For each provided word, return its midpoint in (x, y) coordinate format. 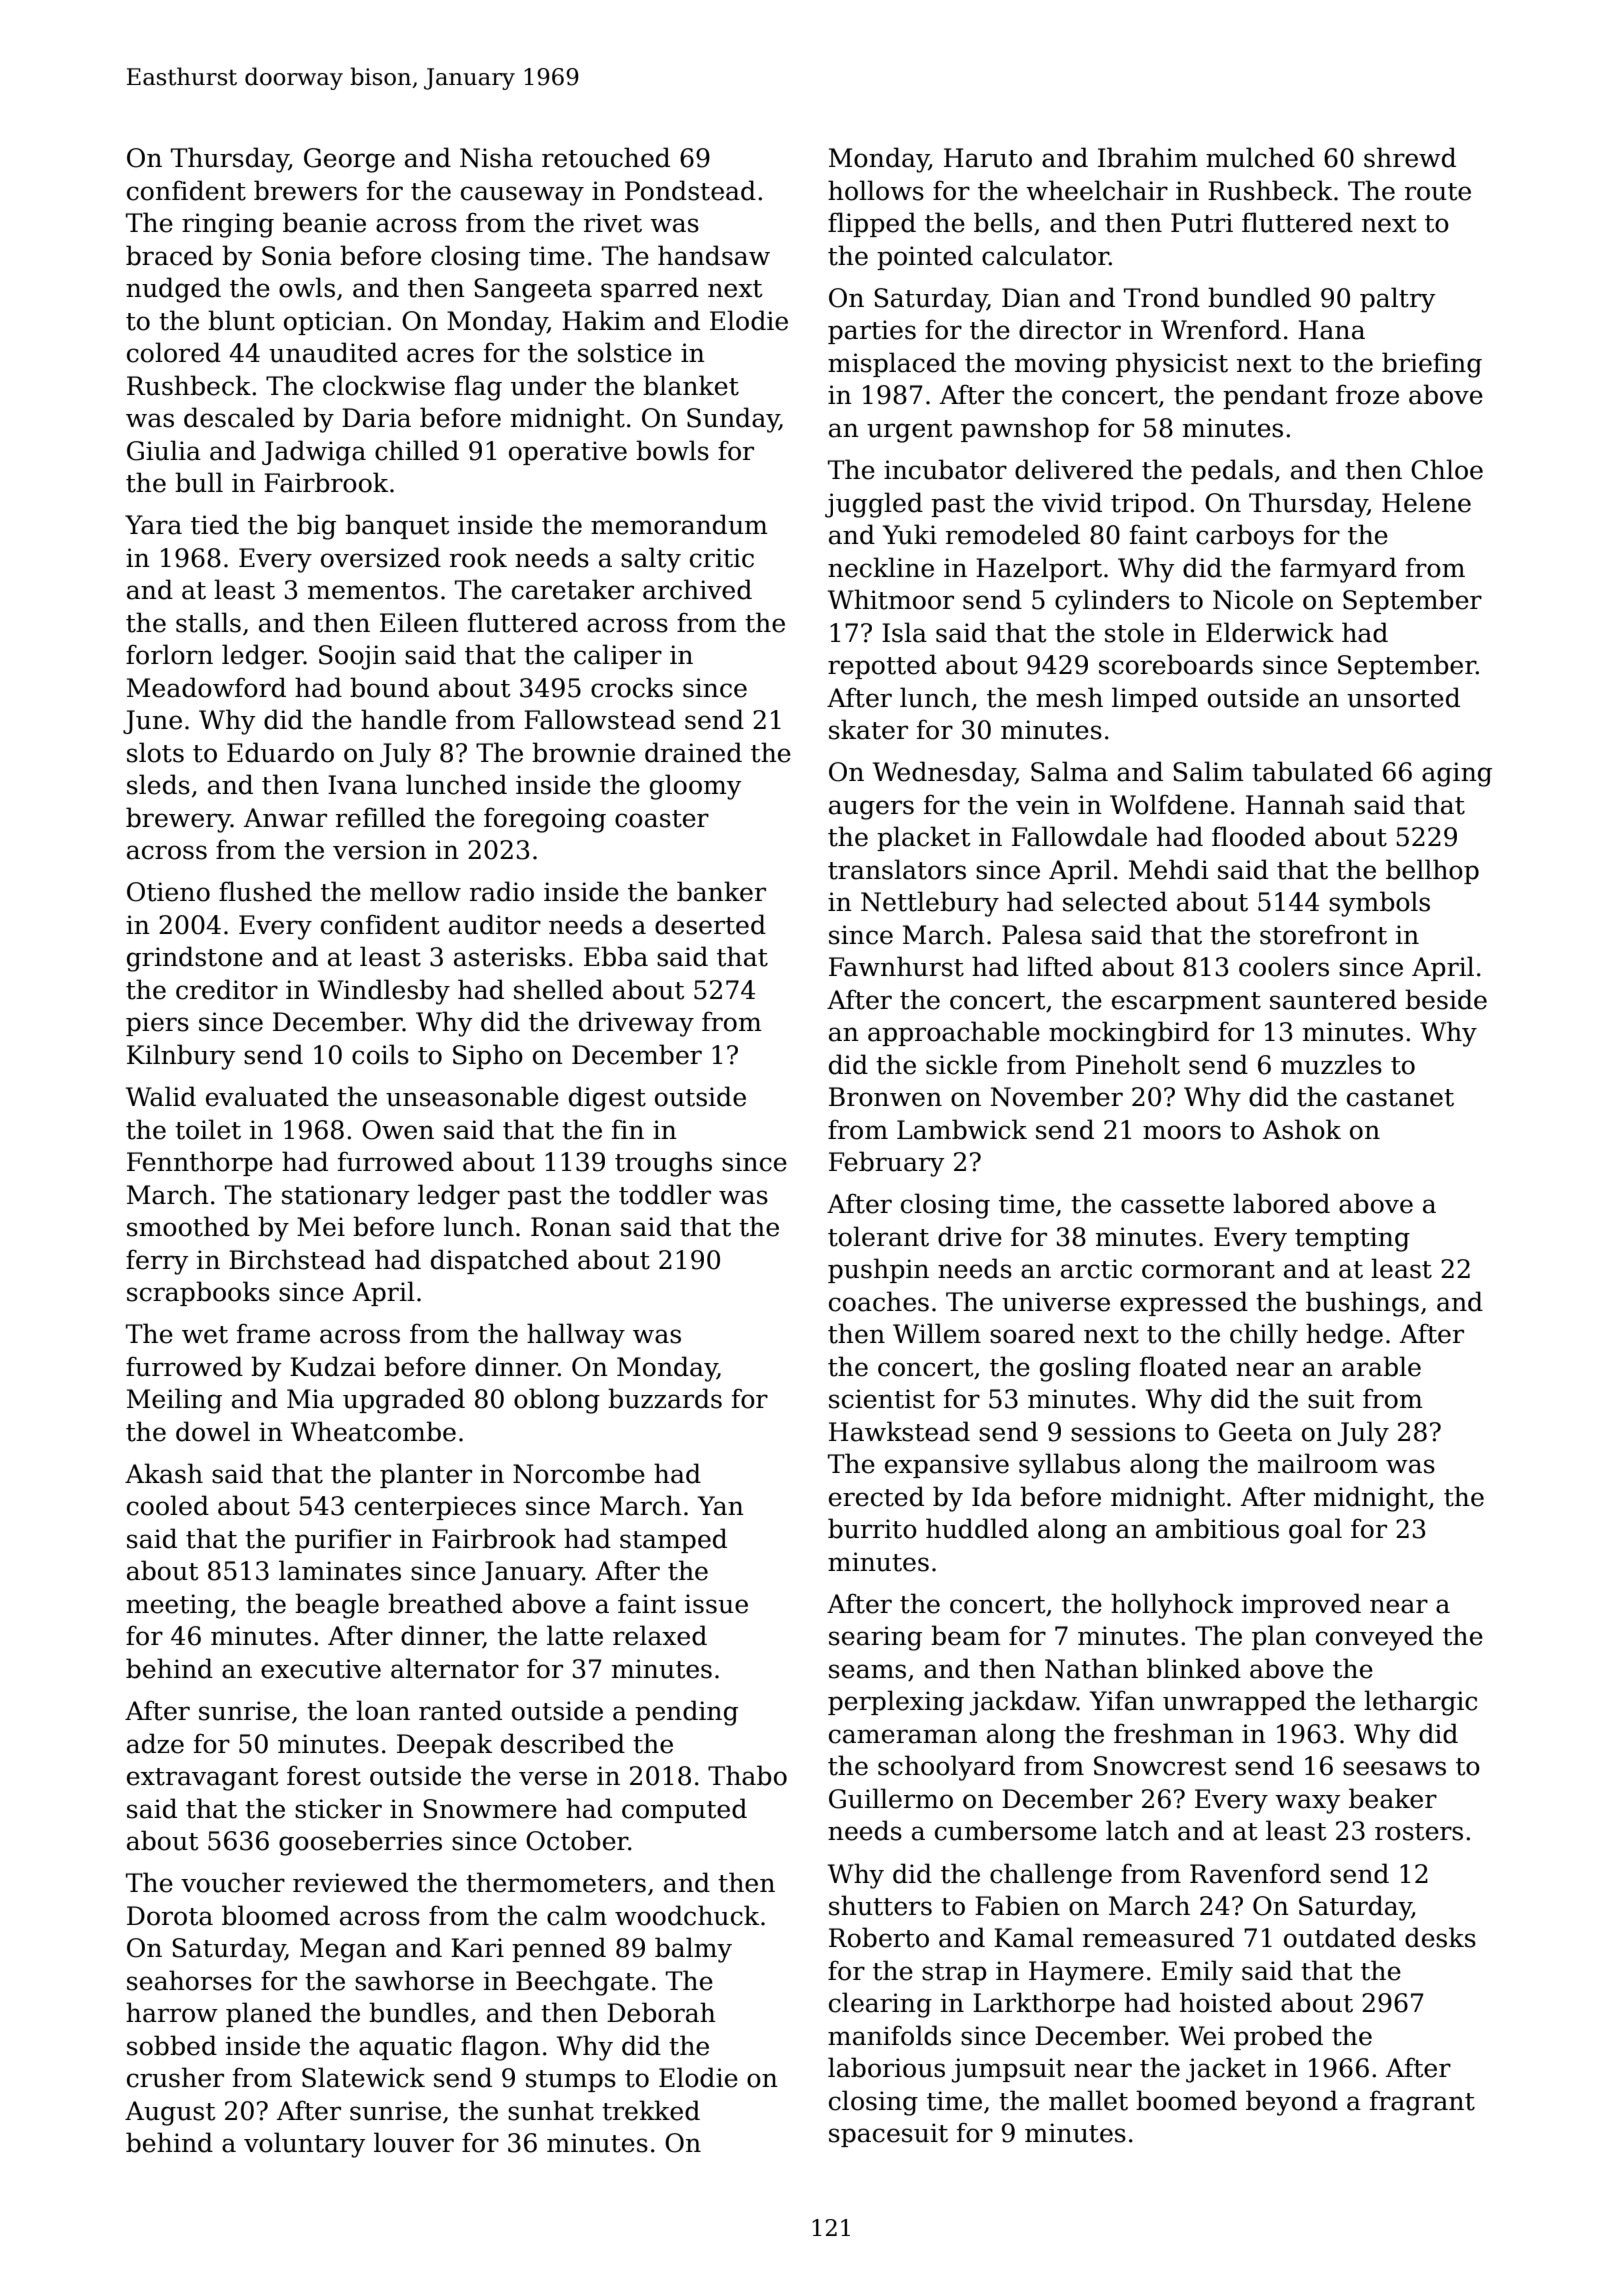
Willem (937, 1333)
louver (414, 2142)
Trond (1162, 297)
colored (174, 352)
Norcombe (579, 1473)
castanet (1400, 1098)
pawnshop (1025, 429)
